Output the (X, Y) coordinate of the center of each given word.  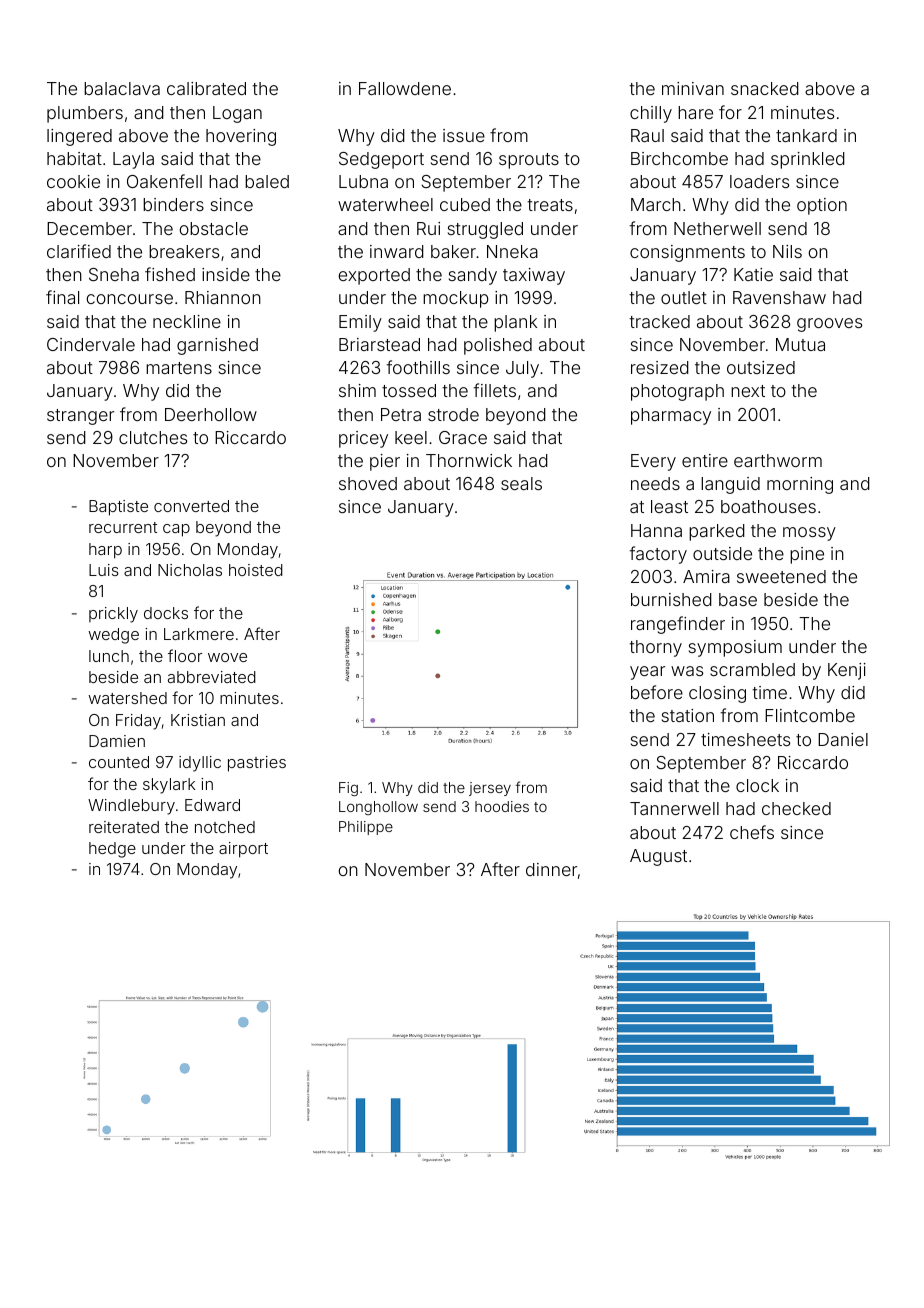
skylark (169, 786)
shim (357, 390)
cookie (73, 181)
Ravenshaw (779, 297)
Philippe (366, 828)
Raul (647, 135)
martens (179, 368)
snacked (765, 88)
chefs (752, 832)
